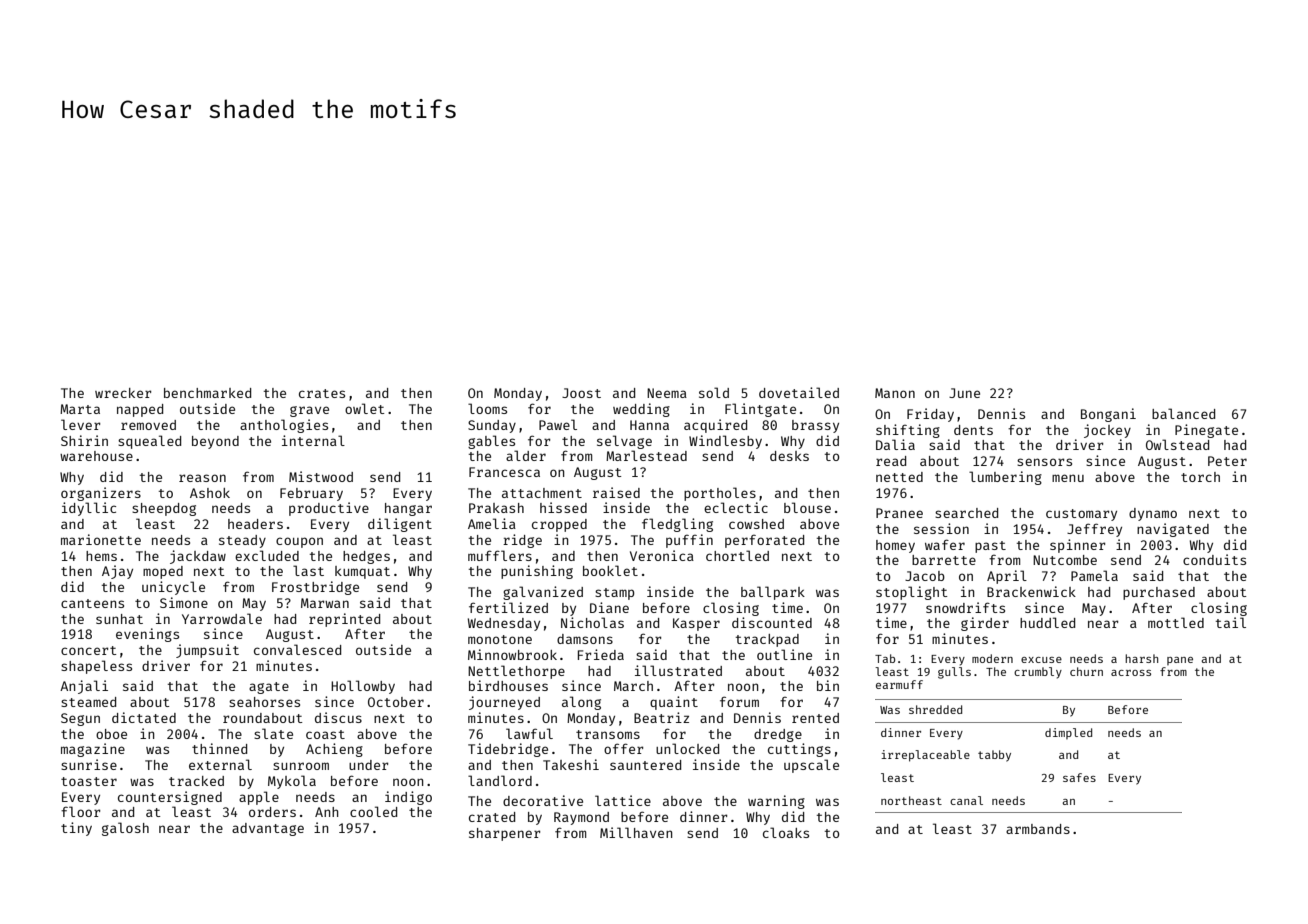 The image size is (1308, 924). I want to click on dimpled, so click(1068, 733).
